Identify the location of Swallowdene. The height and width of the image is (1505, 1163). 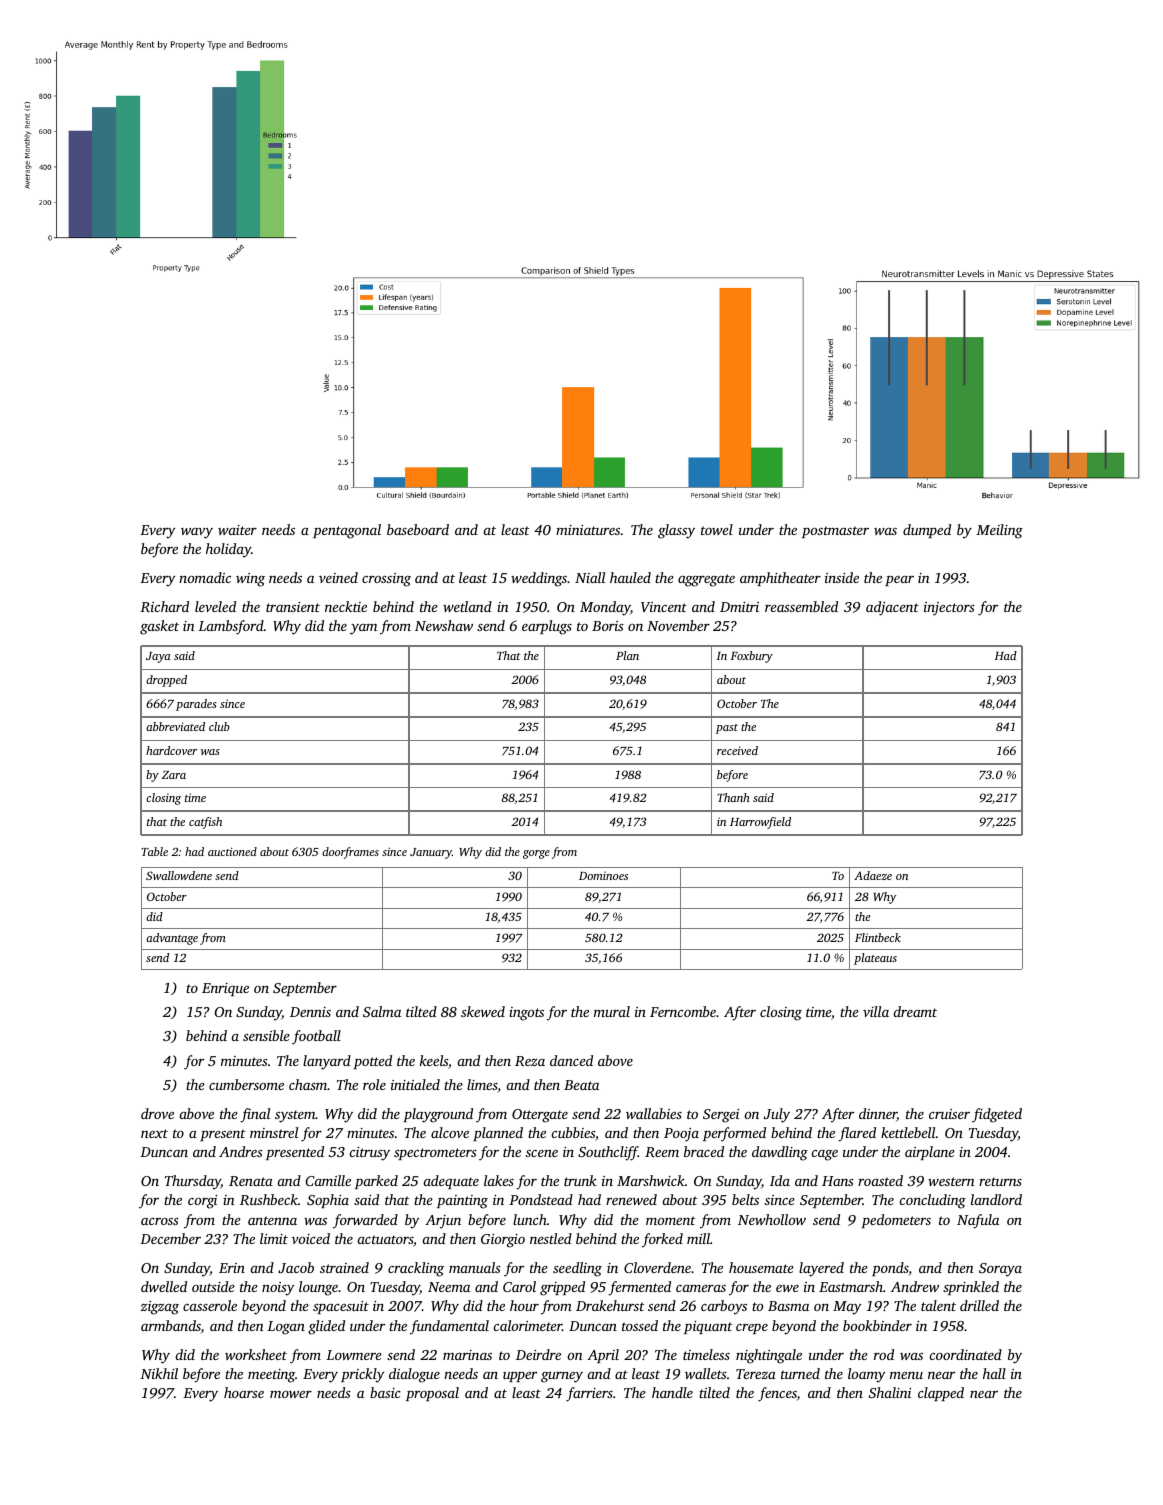
(179, 875).
